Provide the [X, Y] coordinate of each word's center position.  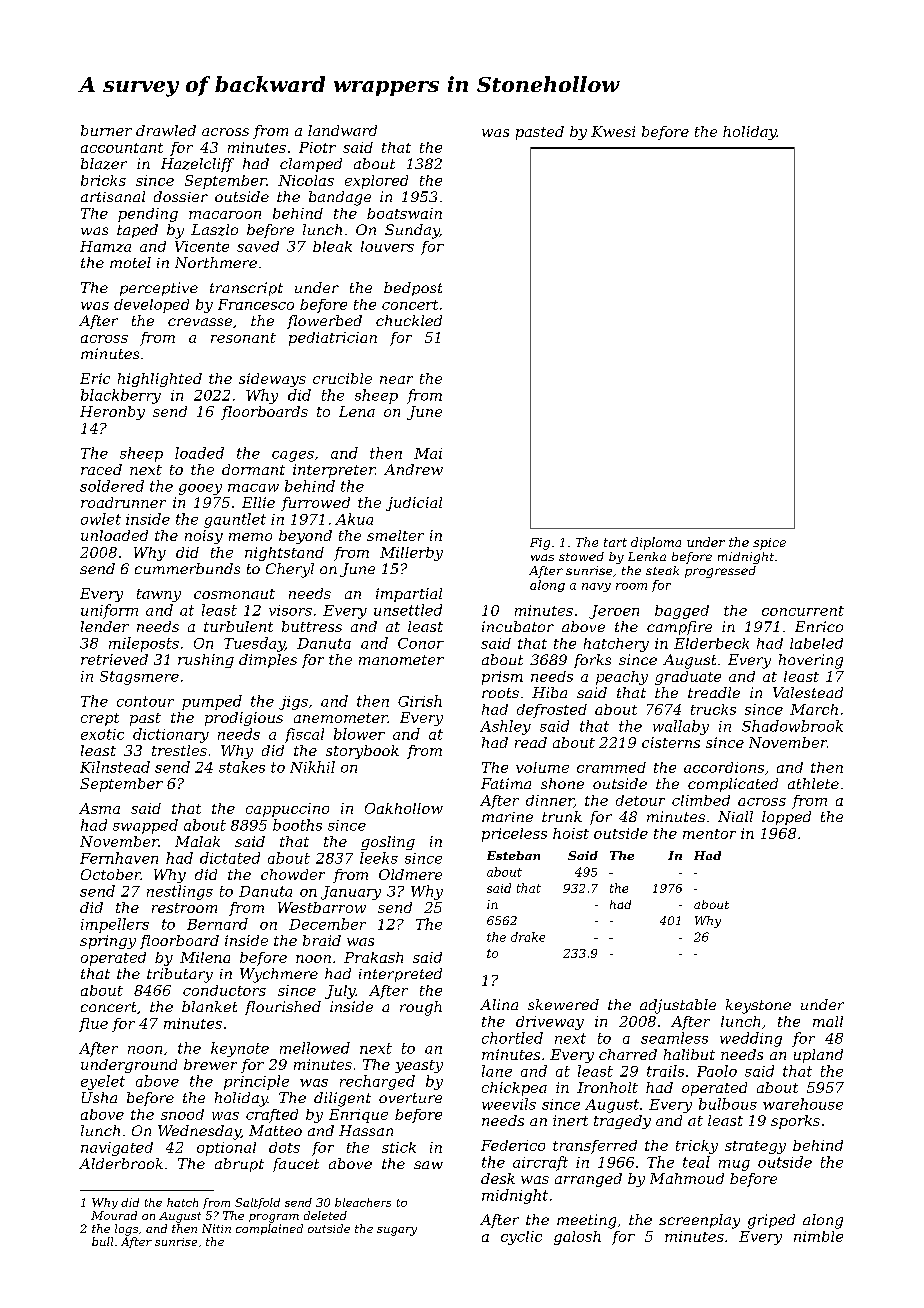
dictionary [171, 735]
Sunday [412, 231]
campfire [679, 628]
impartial [409, 595]
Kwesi [613, 131]
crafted [272, 1116]
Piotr [317, 147]
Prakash [373, 957]
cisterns [671, 742]
